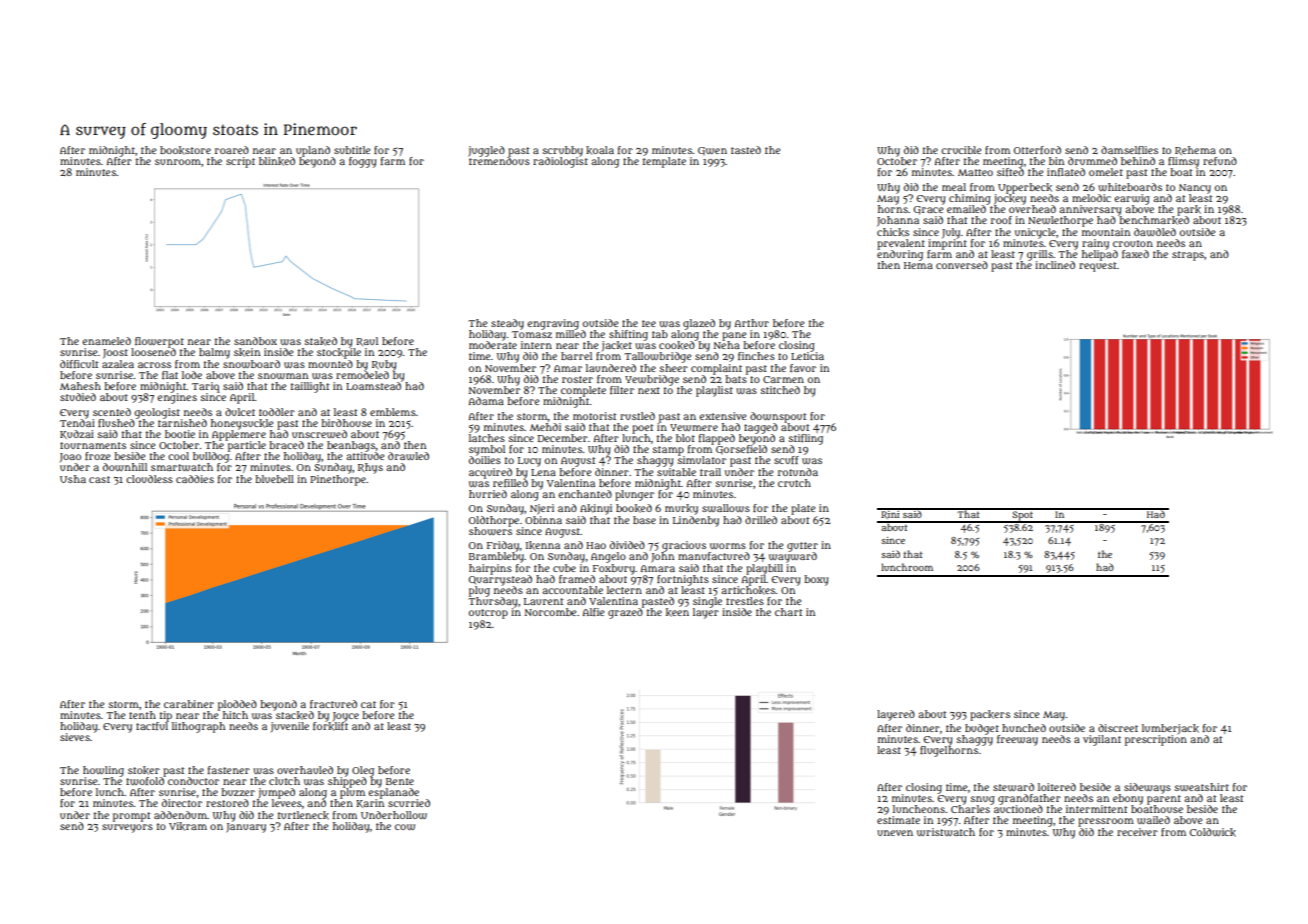  Describe the element at coordinates (806, 439) in the screenshot. I see `stifling` at that location.
